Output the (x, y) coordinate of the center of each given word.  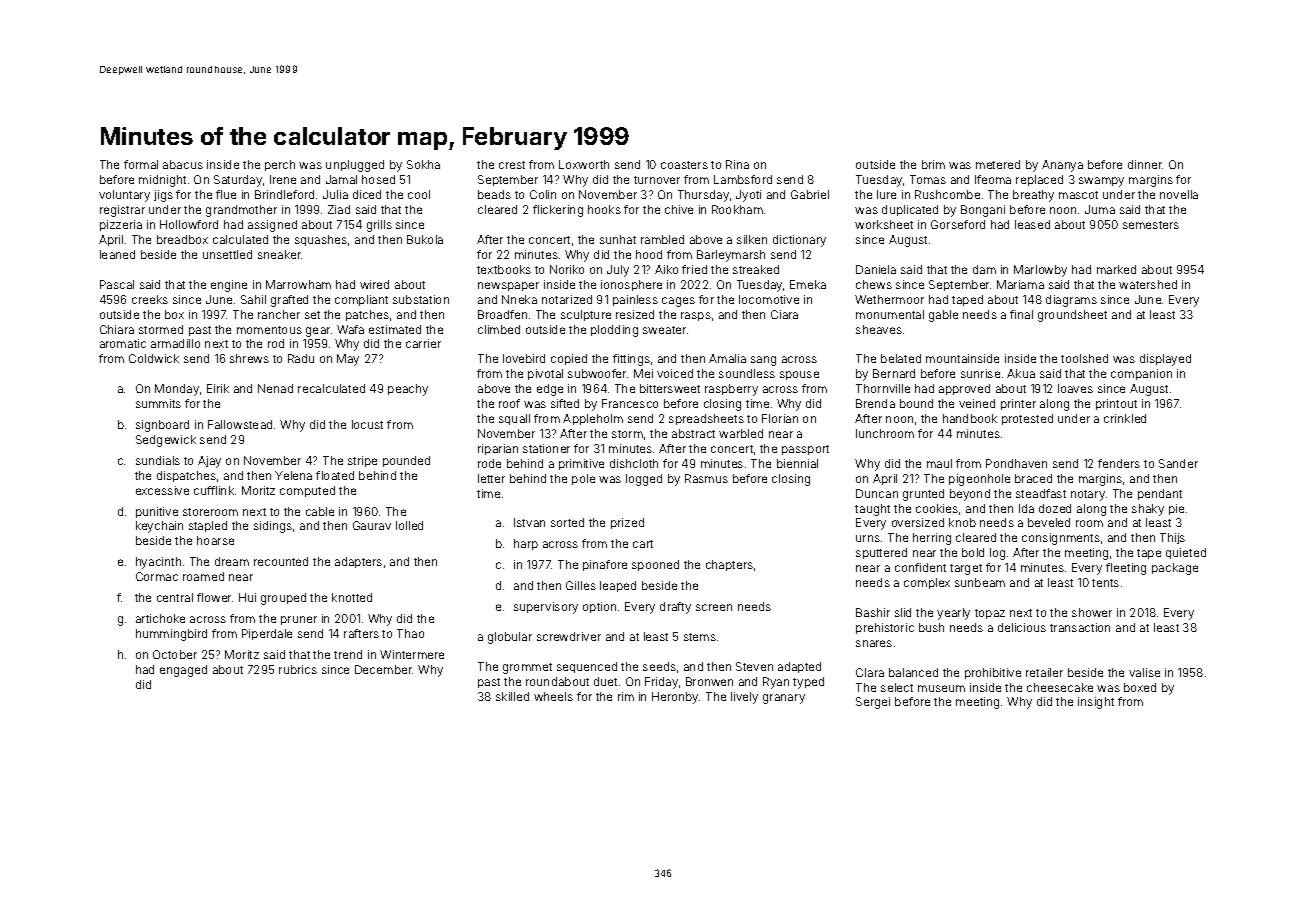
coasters (684, 165)
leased (1032, 224)
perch (280, 165)
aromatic (123, 343)
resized (635, 314)
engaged (183, 671)
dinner (1145, 164)
